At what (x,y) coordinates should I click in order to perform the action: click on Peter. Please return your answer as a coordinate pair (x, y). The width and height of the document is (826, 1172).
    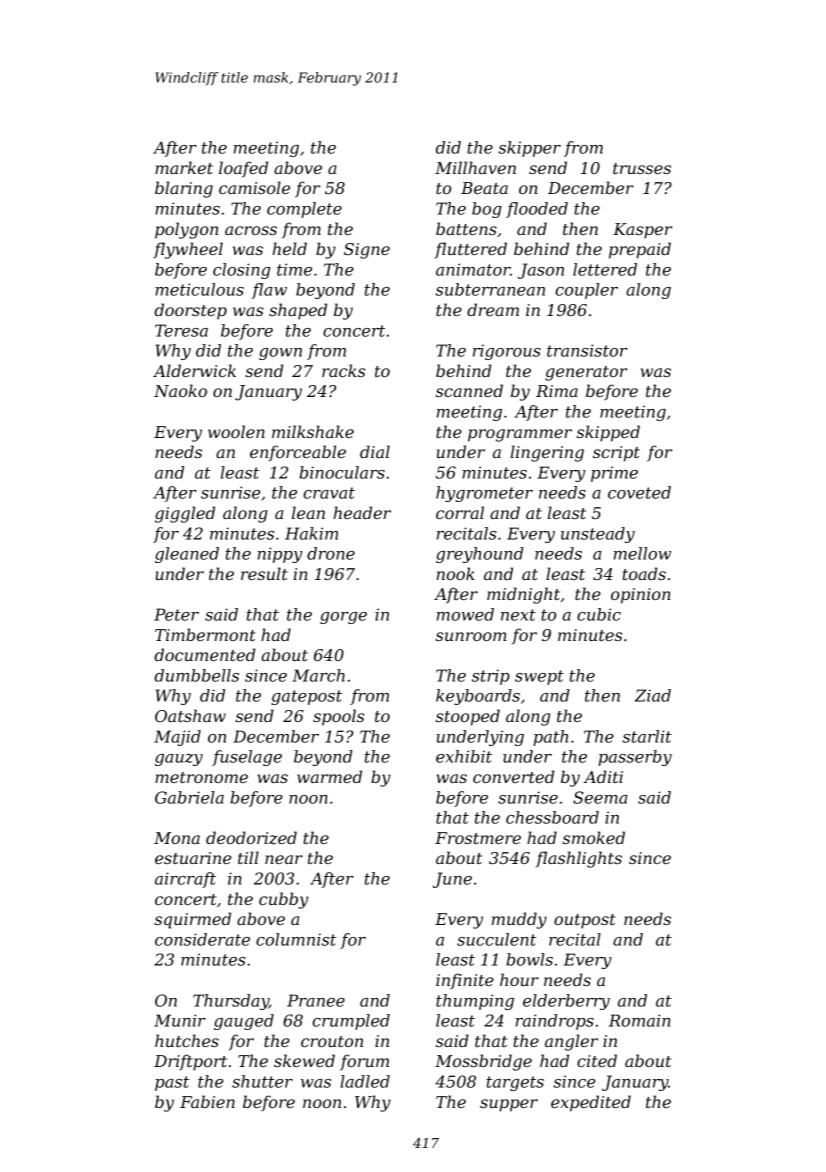
    Looking at the image, I should click on (176, 614).
